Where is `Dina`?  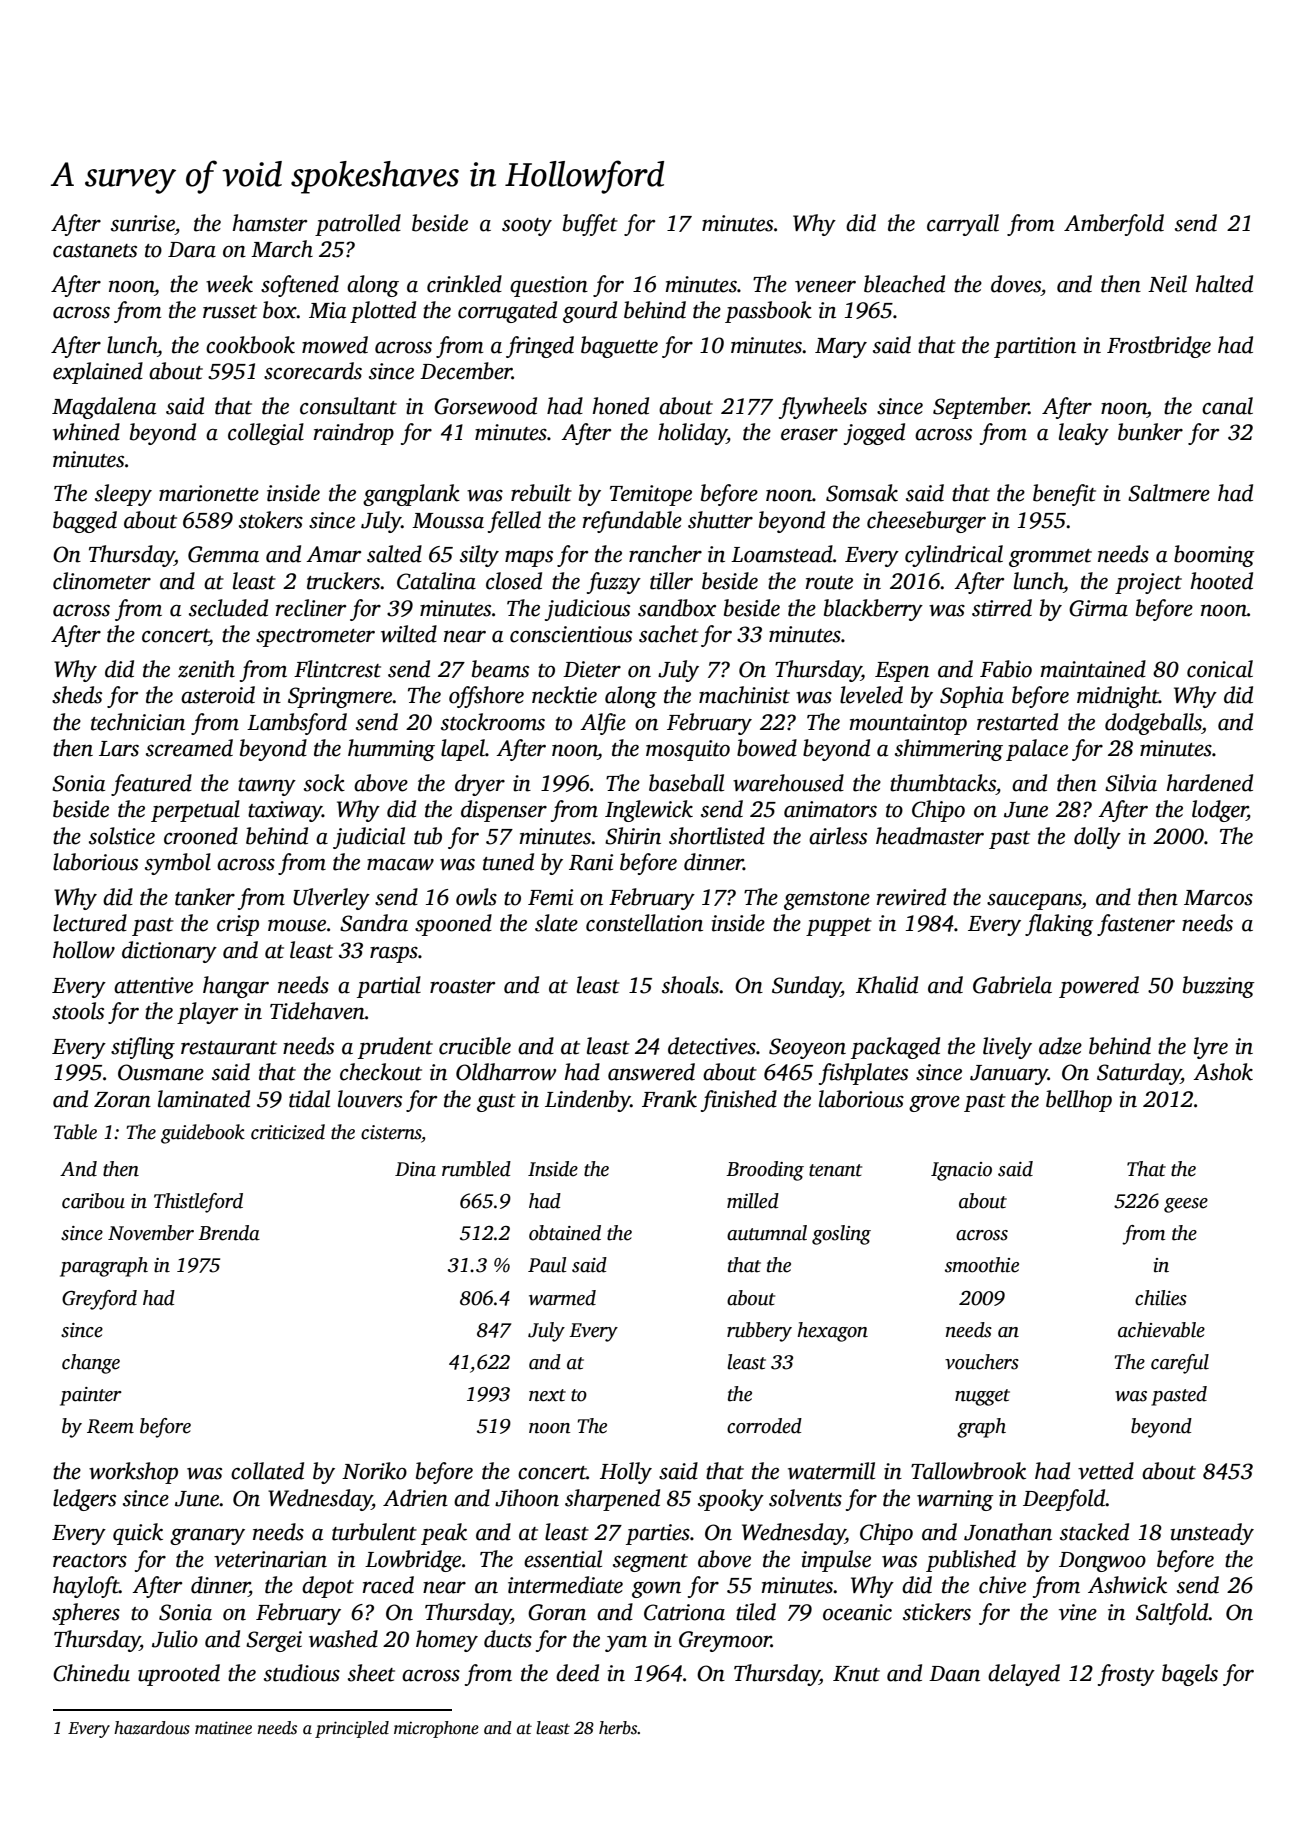 Dina is located at coordinates (415, 1169).
